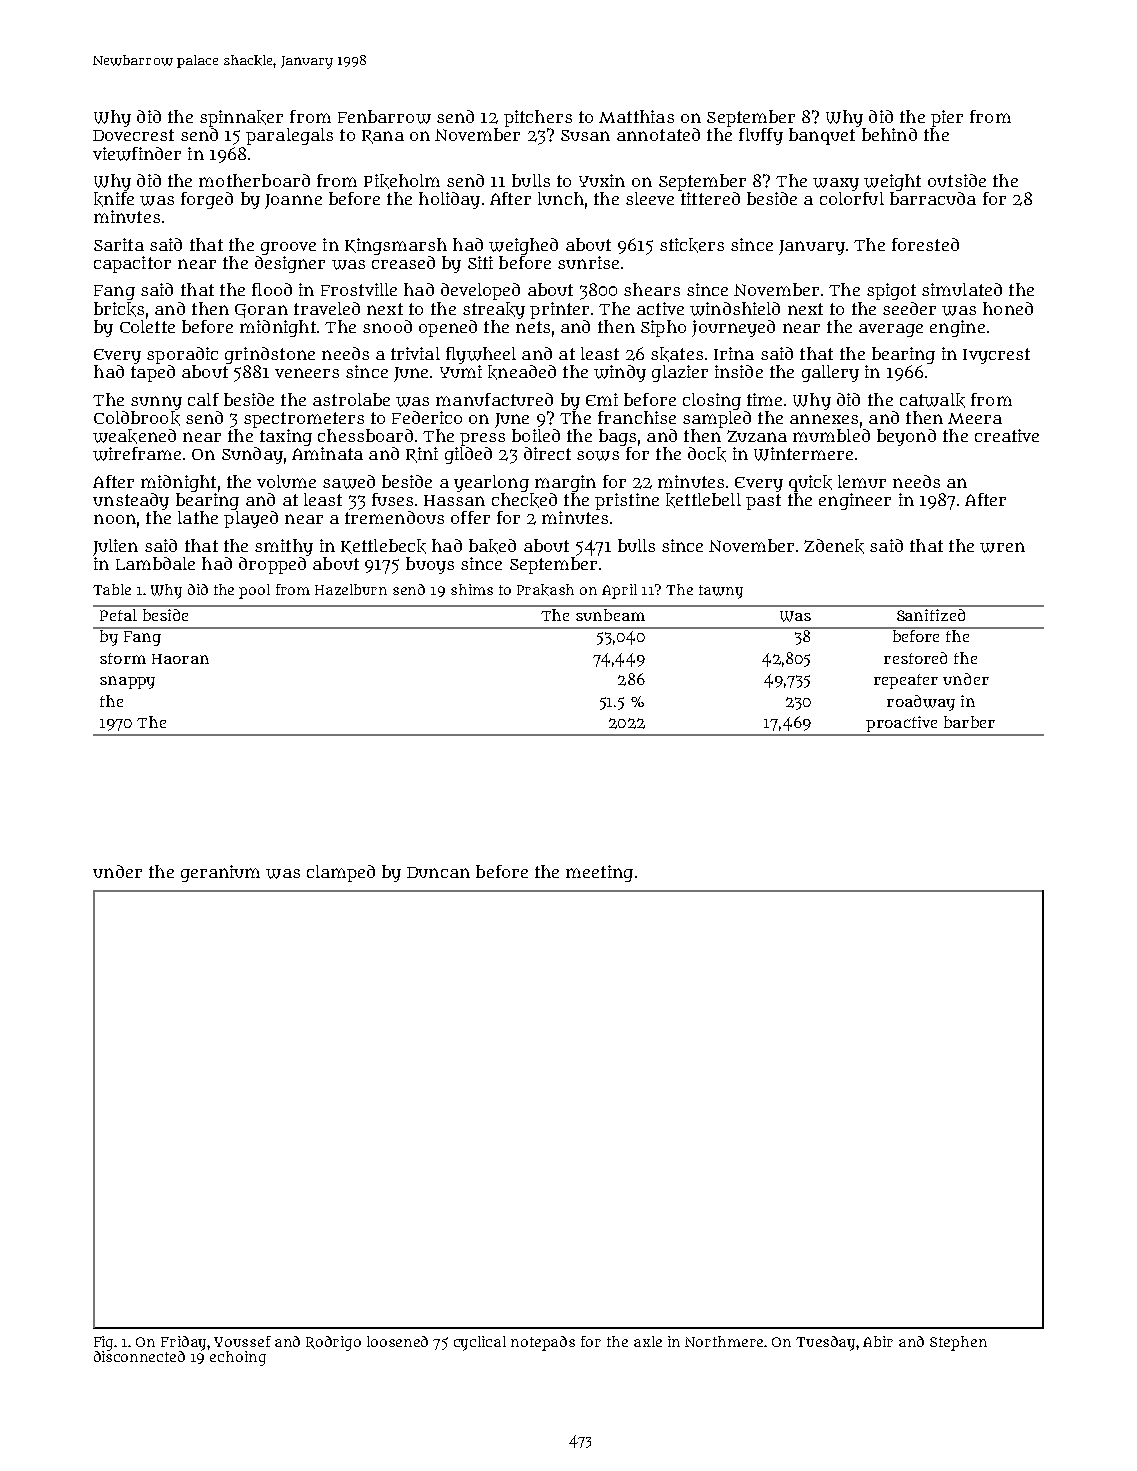 Image resolution: width=1137 pixels, height=1471 pixels. What do you see at coordinates (220, 873) in the screenshot?
I see `geranium` at bounding box center [220, 873].
